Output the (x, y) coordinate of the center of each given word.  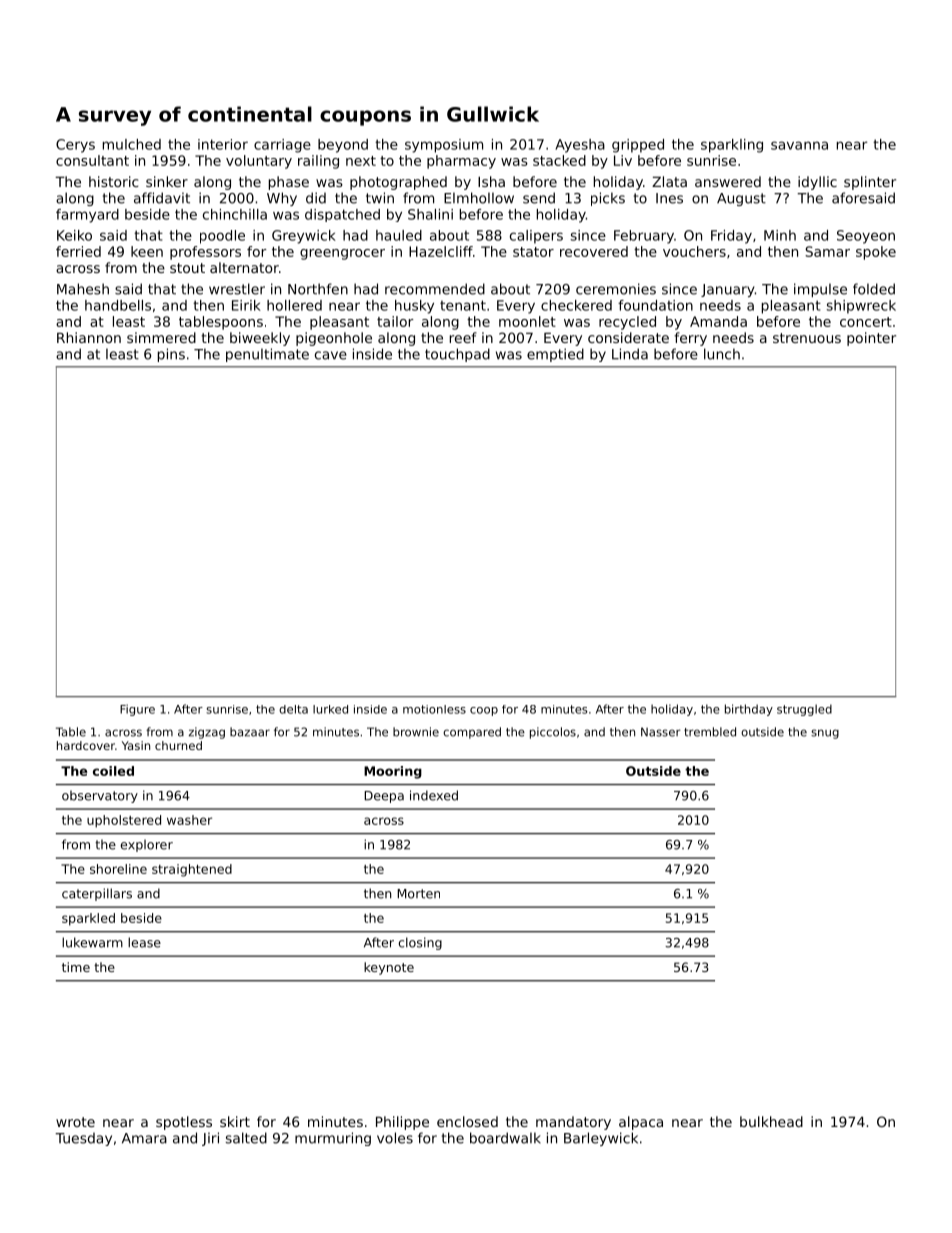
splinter (870, 183)
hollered (294, 305)
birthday (749, 710)
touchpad (457, 355)
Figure (137, 710)
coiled (113, 771)
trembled (710, 732)
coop (484, 711)
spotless (184, 1123)
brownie (416, 732)
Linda (630, 354)
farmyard (87, 216)
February (644, 237)
